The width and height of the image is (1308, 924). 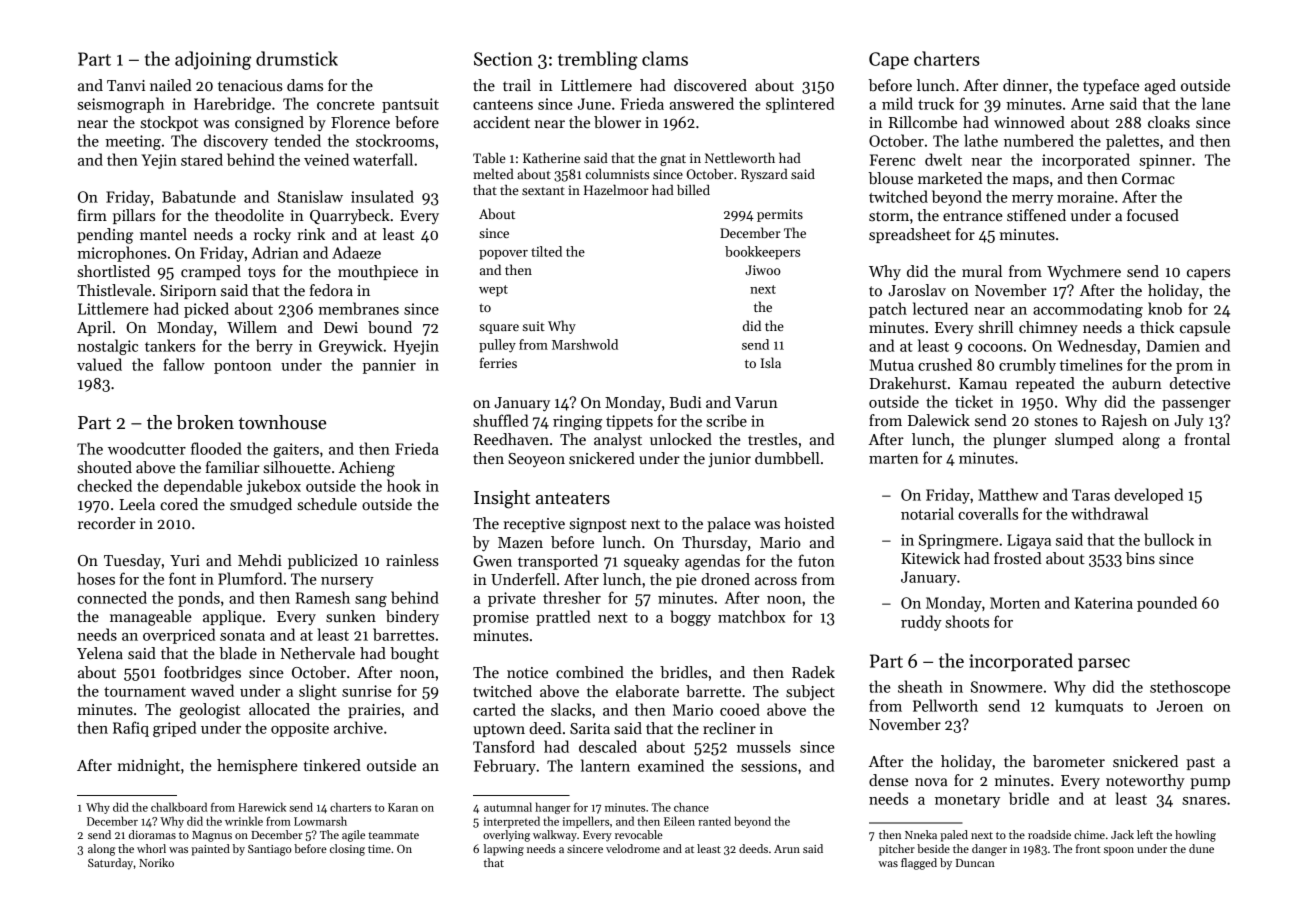 What do you see at coordinates (347, 850) in the image?
I see `closing` at bounding box center [347, 850].
